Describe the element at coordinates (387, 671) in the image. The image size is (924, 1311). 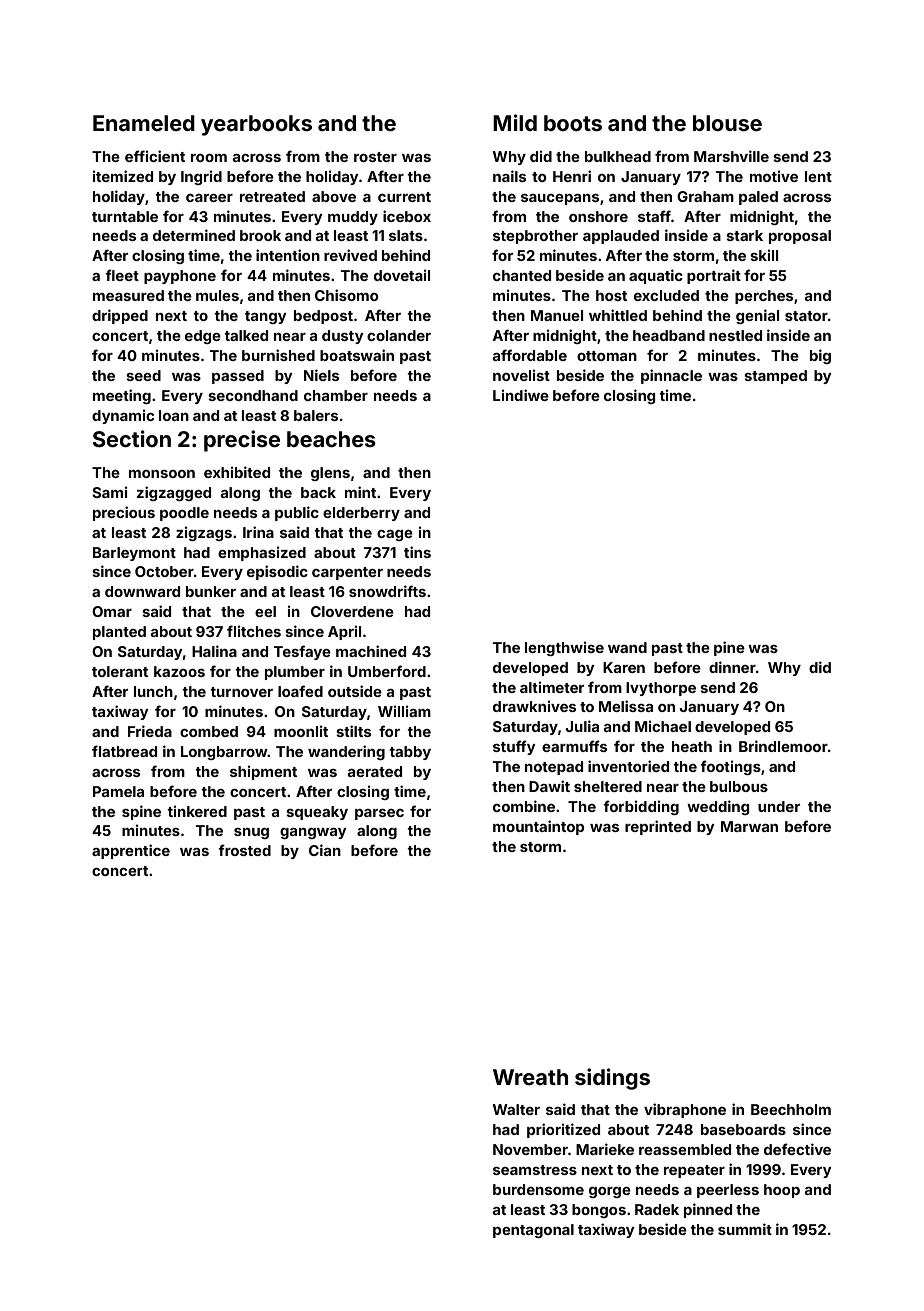
I see `Umberford` at that location.
